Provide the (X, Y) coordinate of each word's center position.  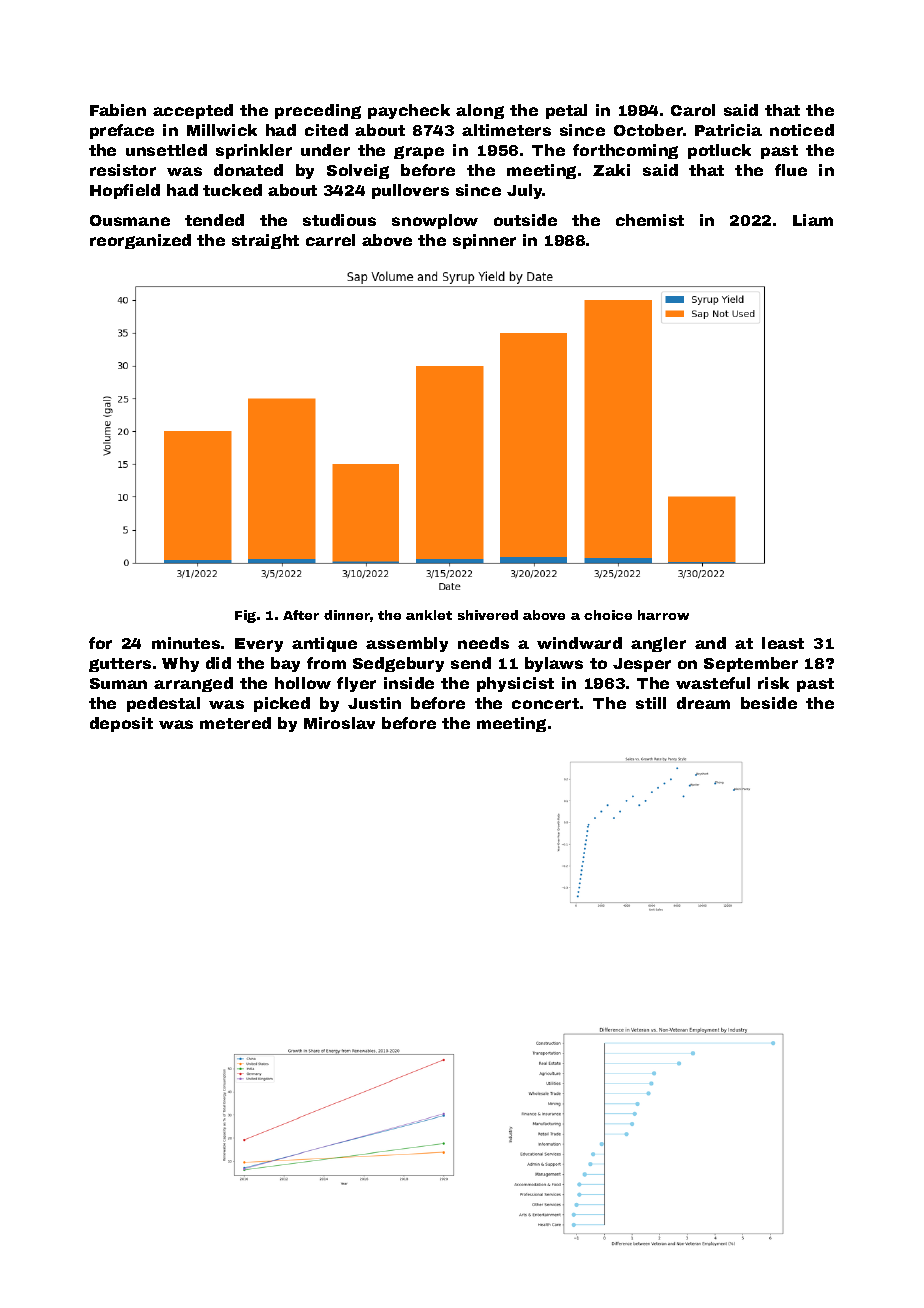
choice (608, 615)
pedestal (163, 704)
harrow (663, 615)
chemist (650, 220)
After (301, 615)
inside (409, 683)
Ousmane (130, 220)
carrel (330, 240)
